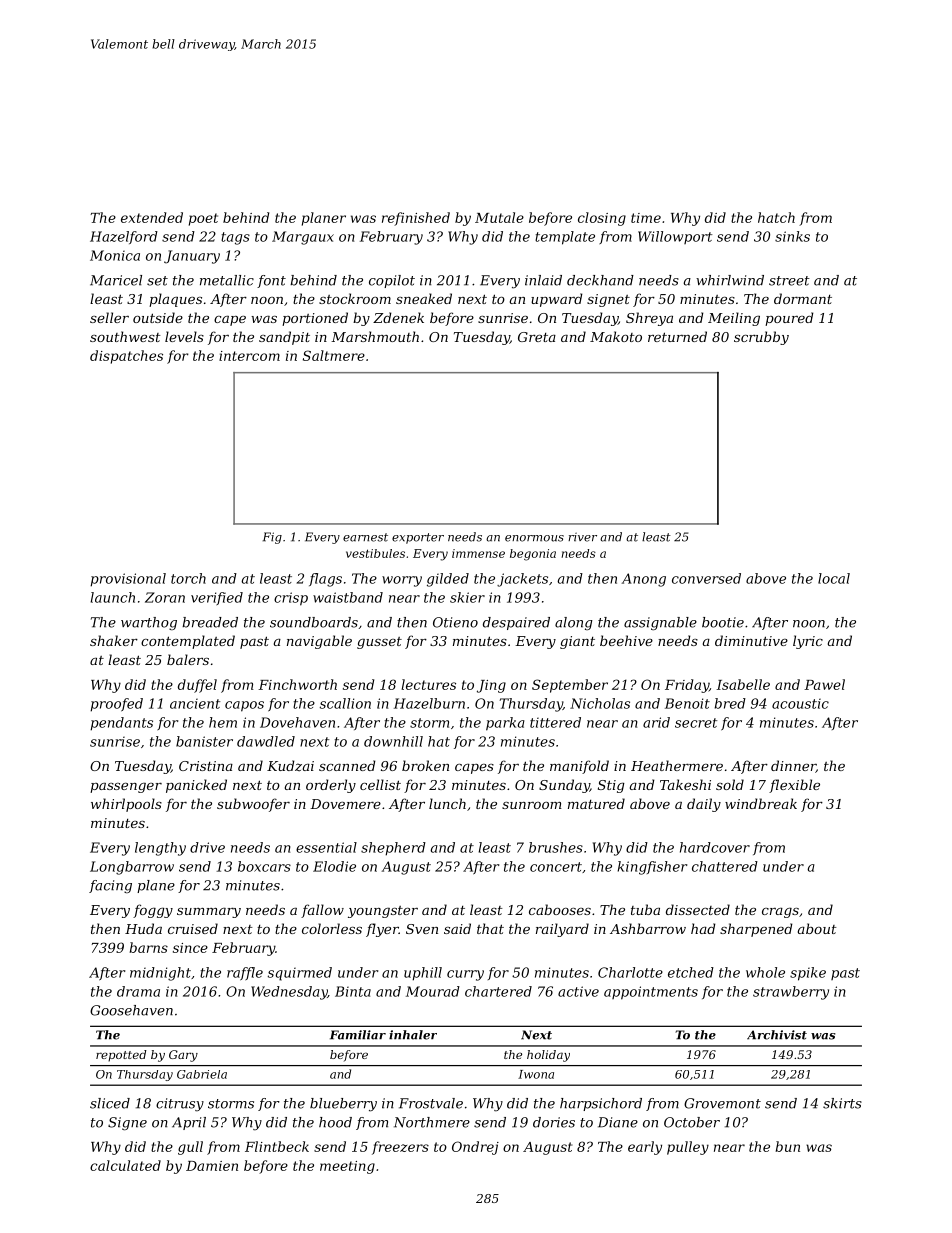 The width and height of the screenshot is (952, 1233). I want to click on extended, so click(152, 217).
